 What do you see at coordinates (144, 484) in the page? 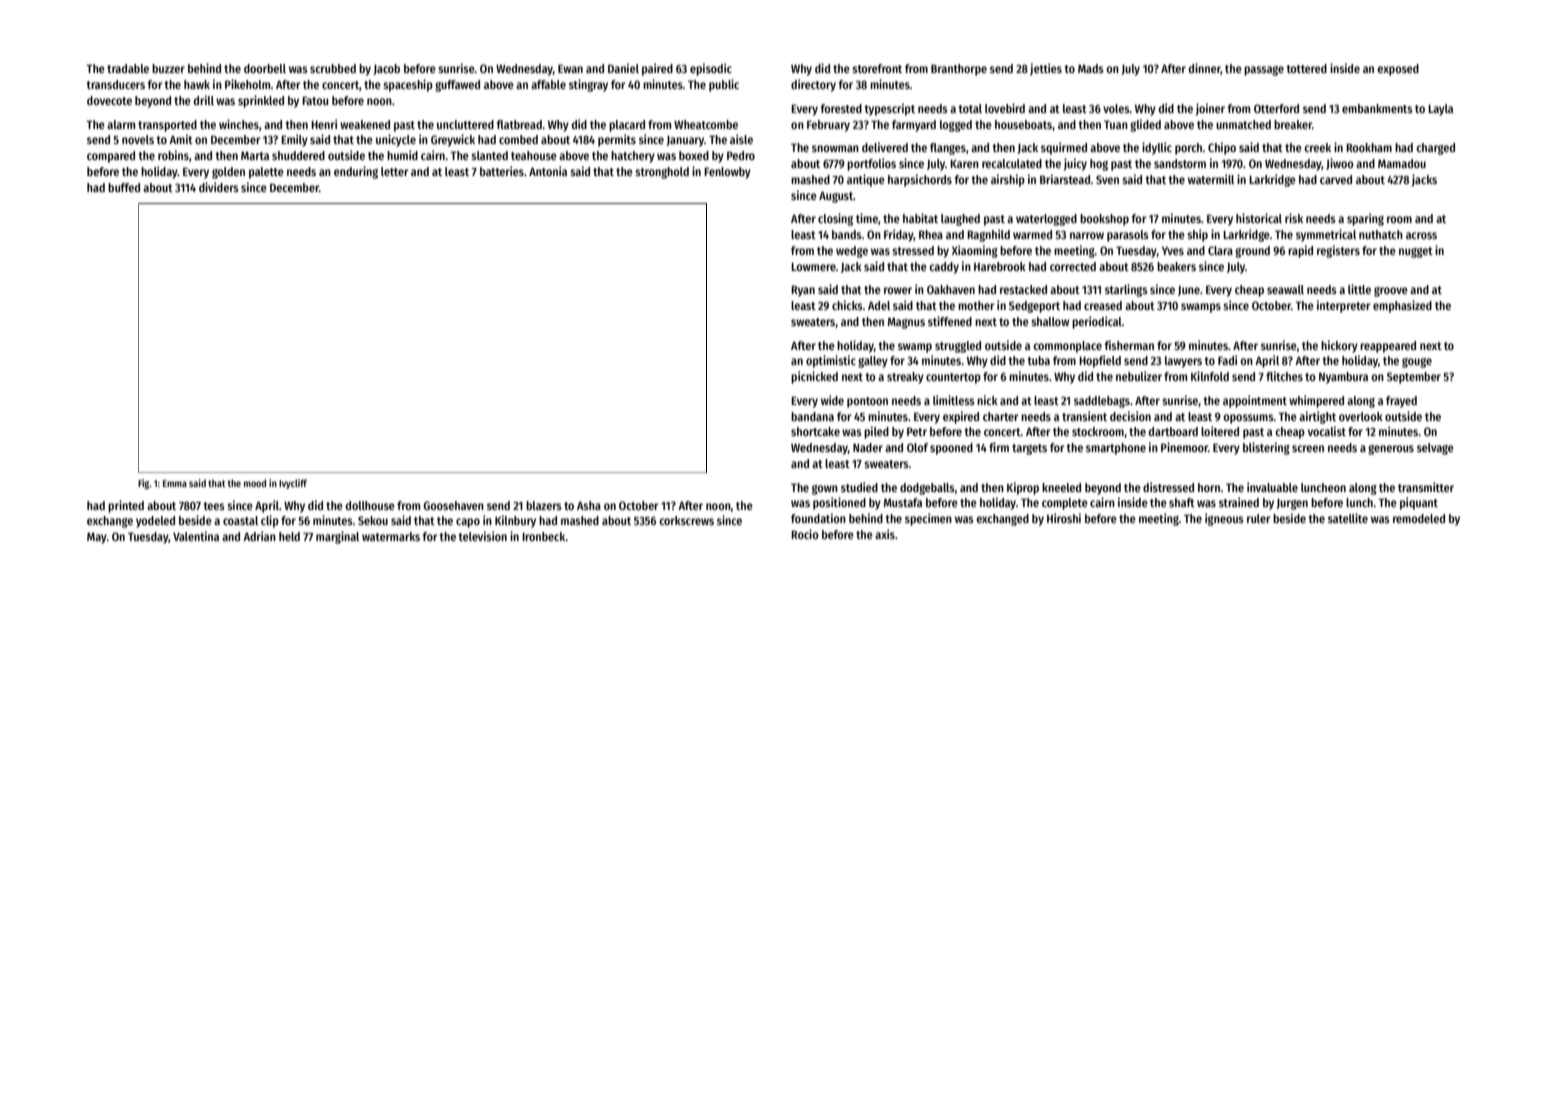
I see `Fig` at bounding box center [144, 484].
